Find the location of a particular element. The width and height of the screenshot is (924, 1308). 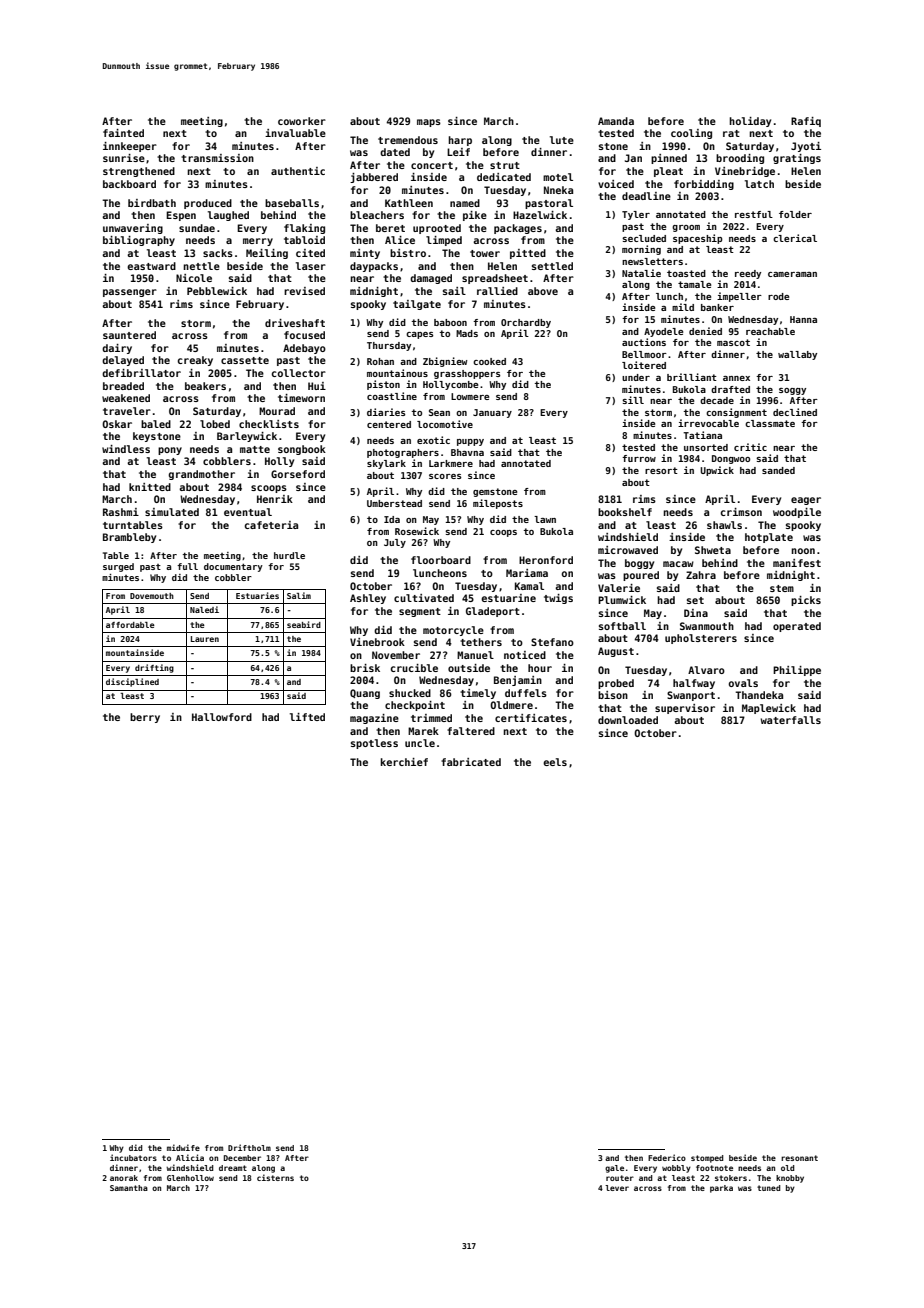

lute is located at coordinates (562, 140).
